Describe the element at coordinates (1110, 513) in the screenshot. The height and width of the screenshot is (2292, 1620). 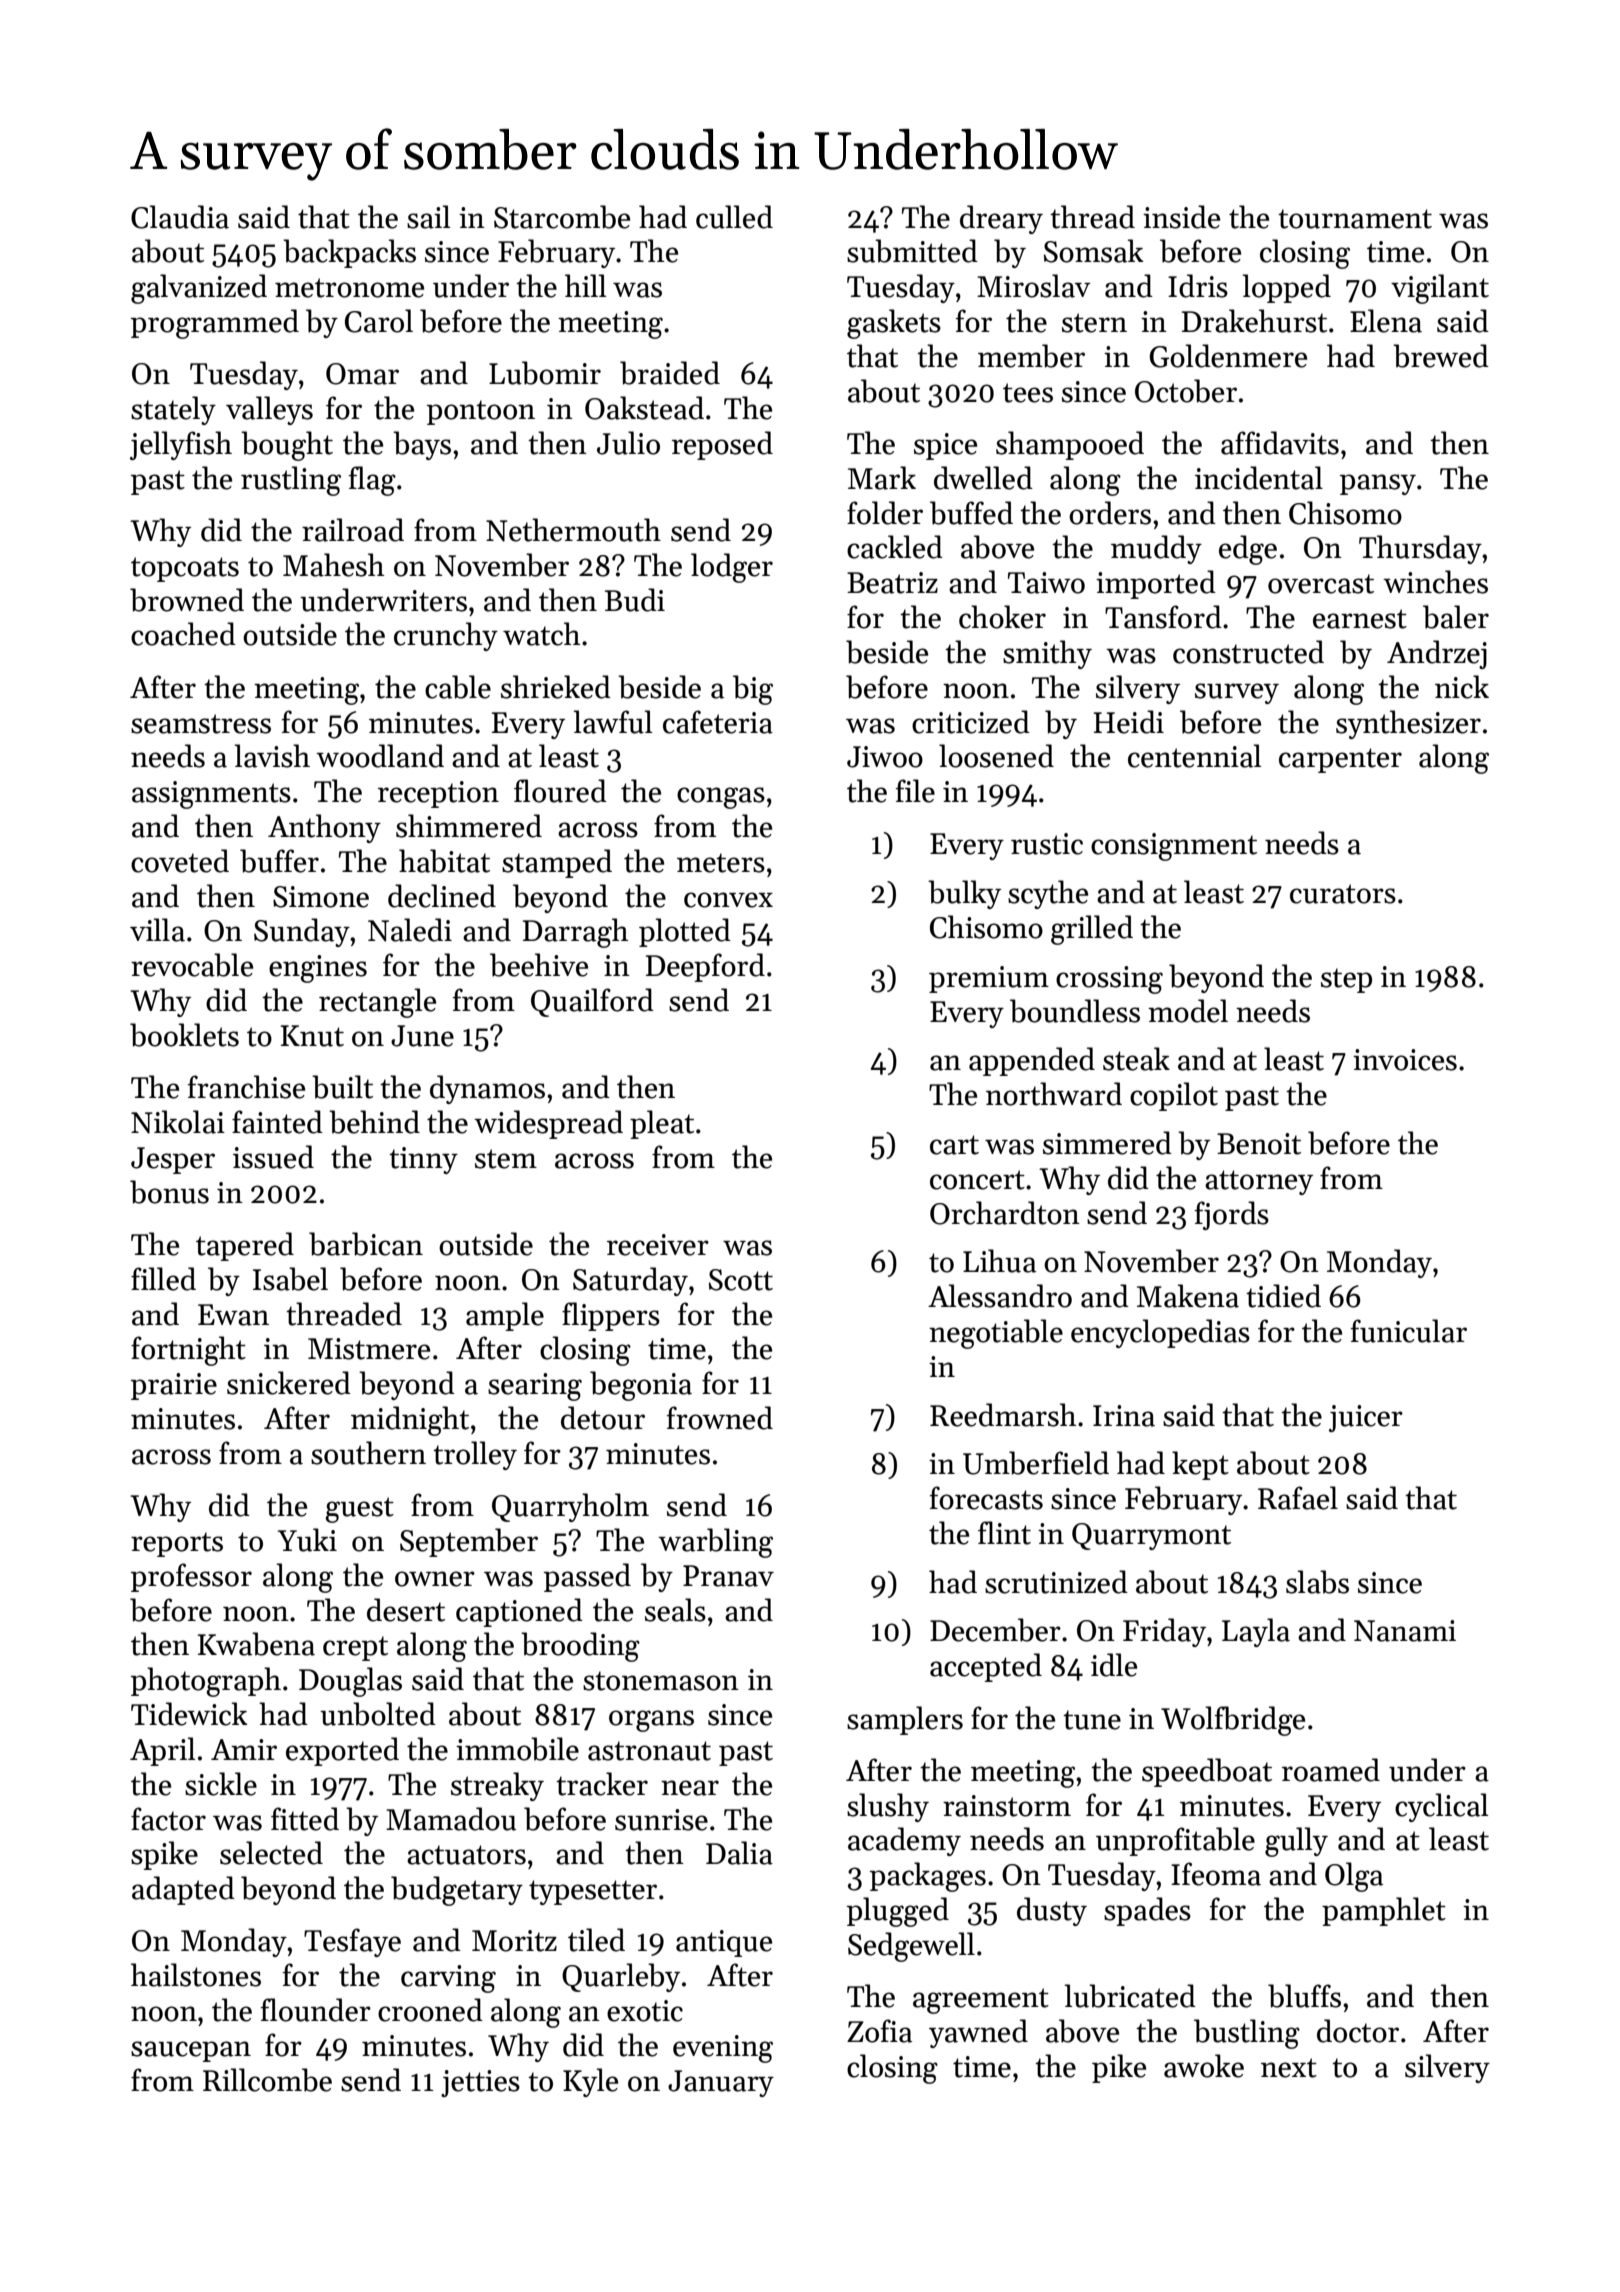
I see `orders` at that location.
